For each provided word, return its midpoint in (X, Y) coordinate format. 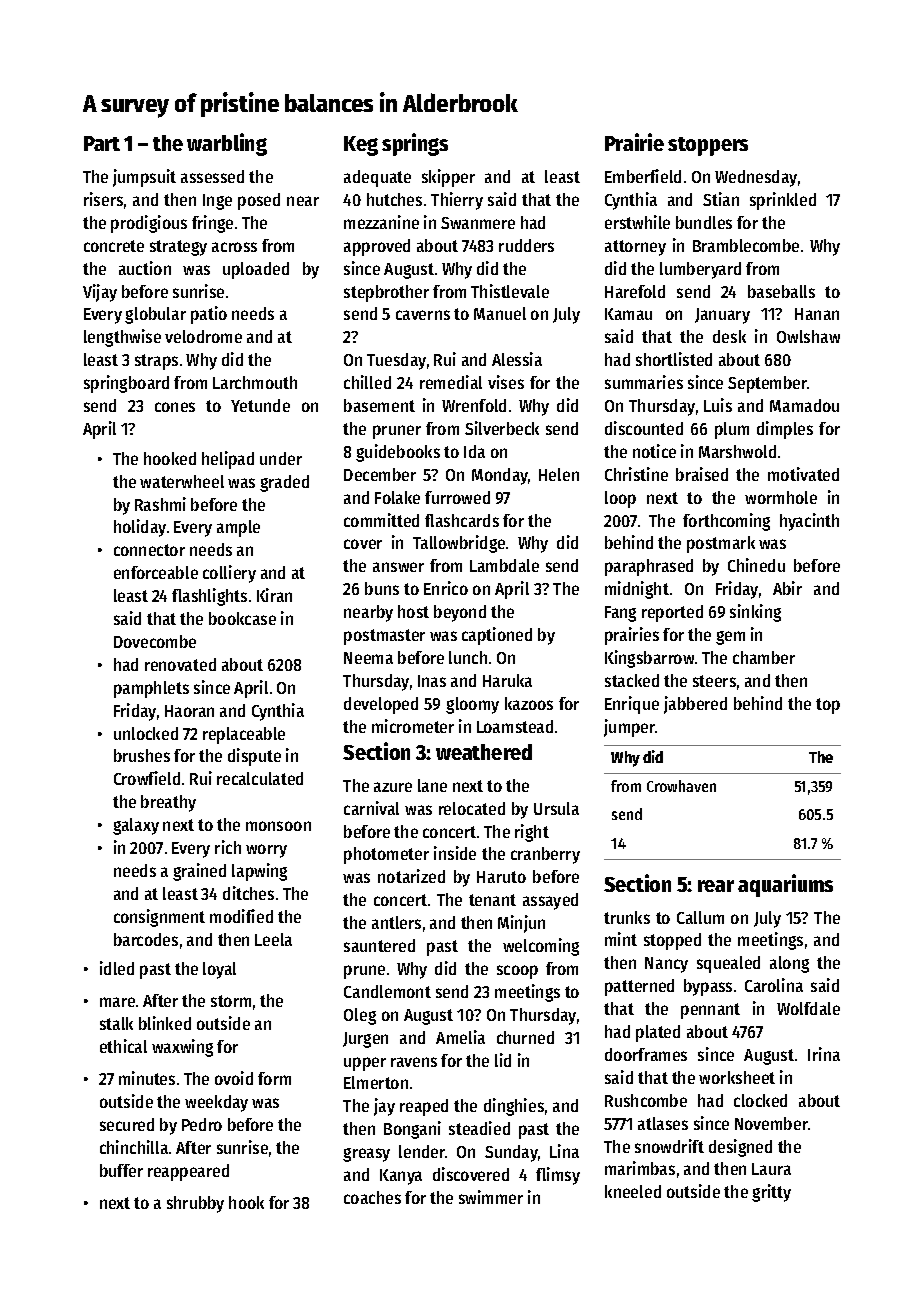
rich (228, 847)
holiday (140, 528)
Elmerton (376, 1082)
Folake (397, 497)
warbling (227, 144)
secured (127, 1124)
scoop (517, 972)
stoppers (708, 146)
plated (658, 1033)
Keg (361, 146)
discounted (644, 428)
